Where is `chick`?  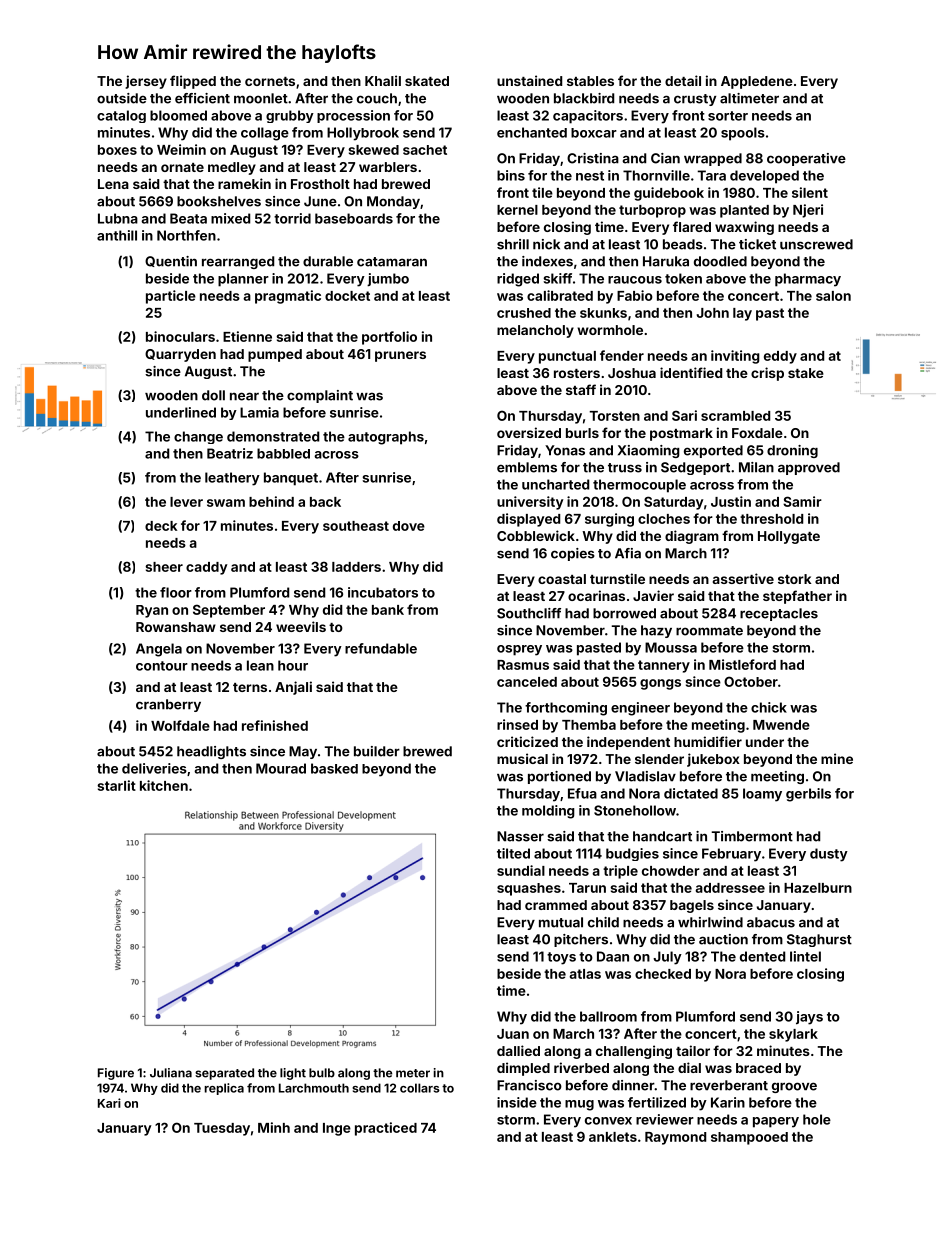
chick is located at coordinates (769, 707).
